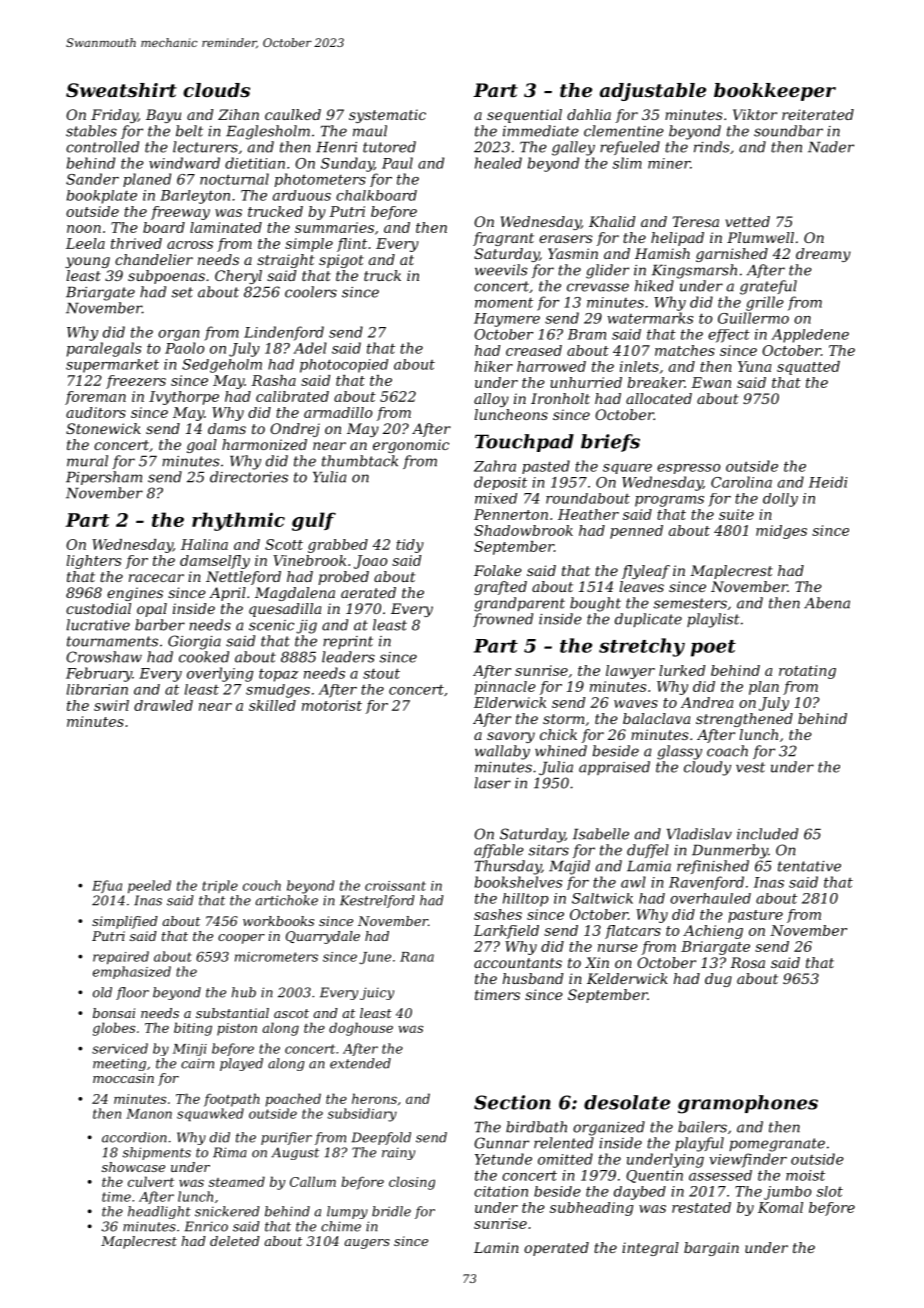 Image resolution: width=924 pixels, height=1308 pixels. I want to click on glassy, so click(679, 752).
